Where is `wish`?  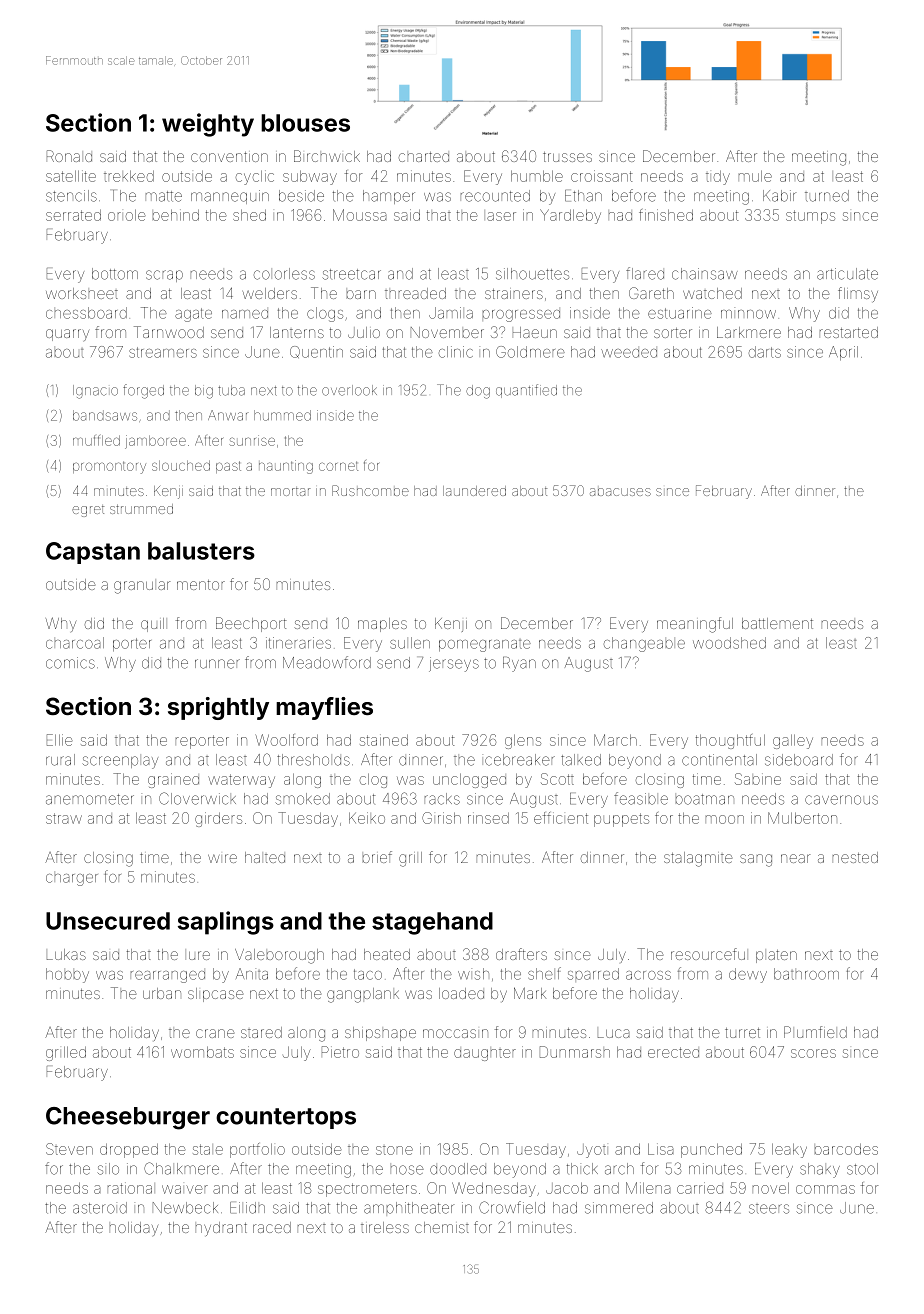
wish is located at coordinates (473, 974).
